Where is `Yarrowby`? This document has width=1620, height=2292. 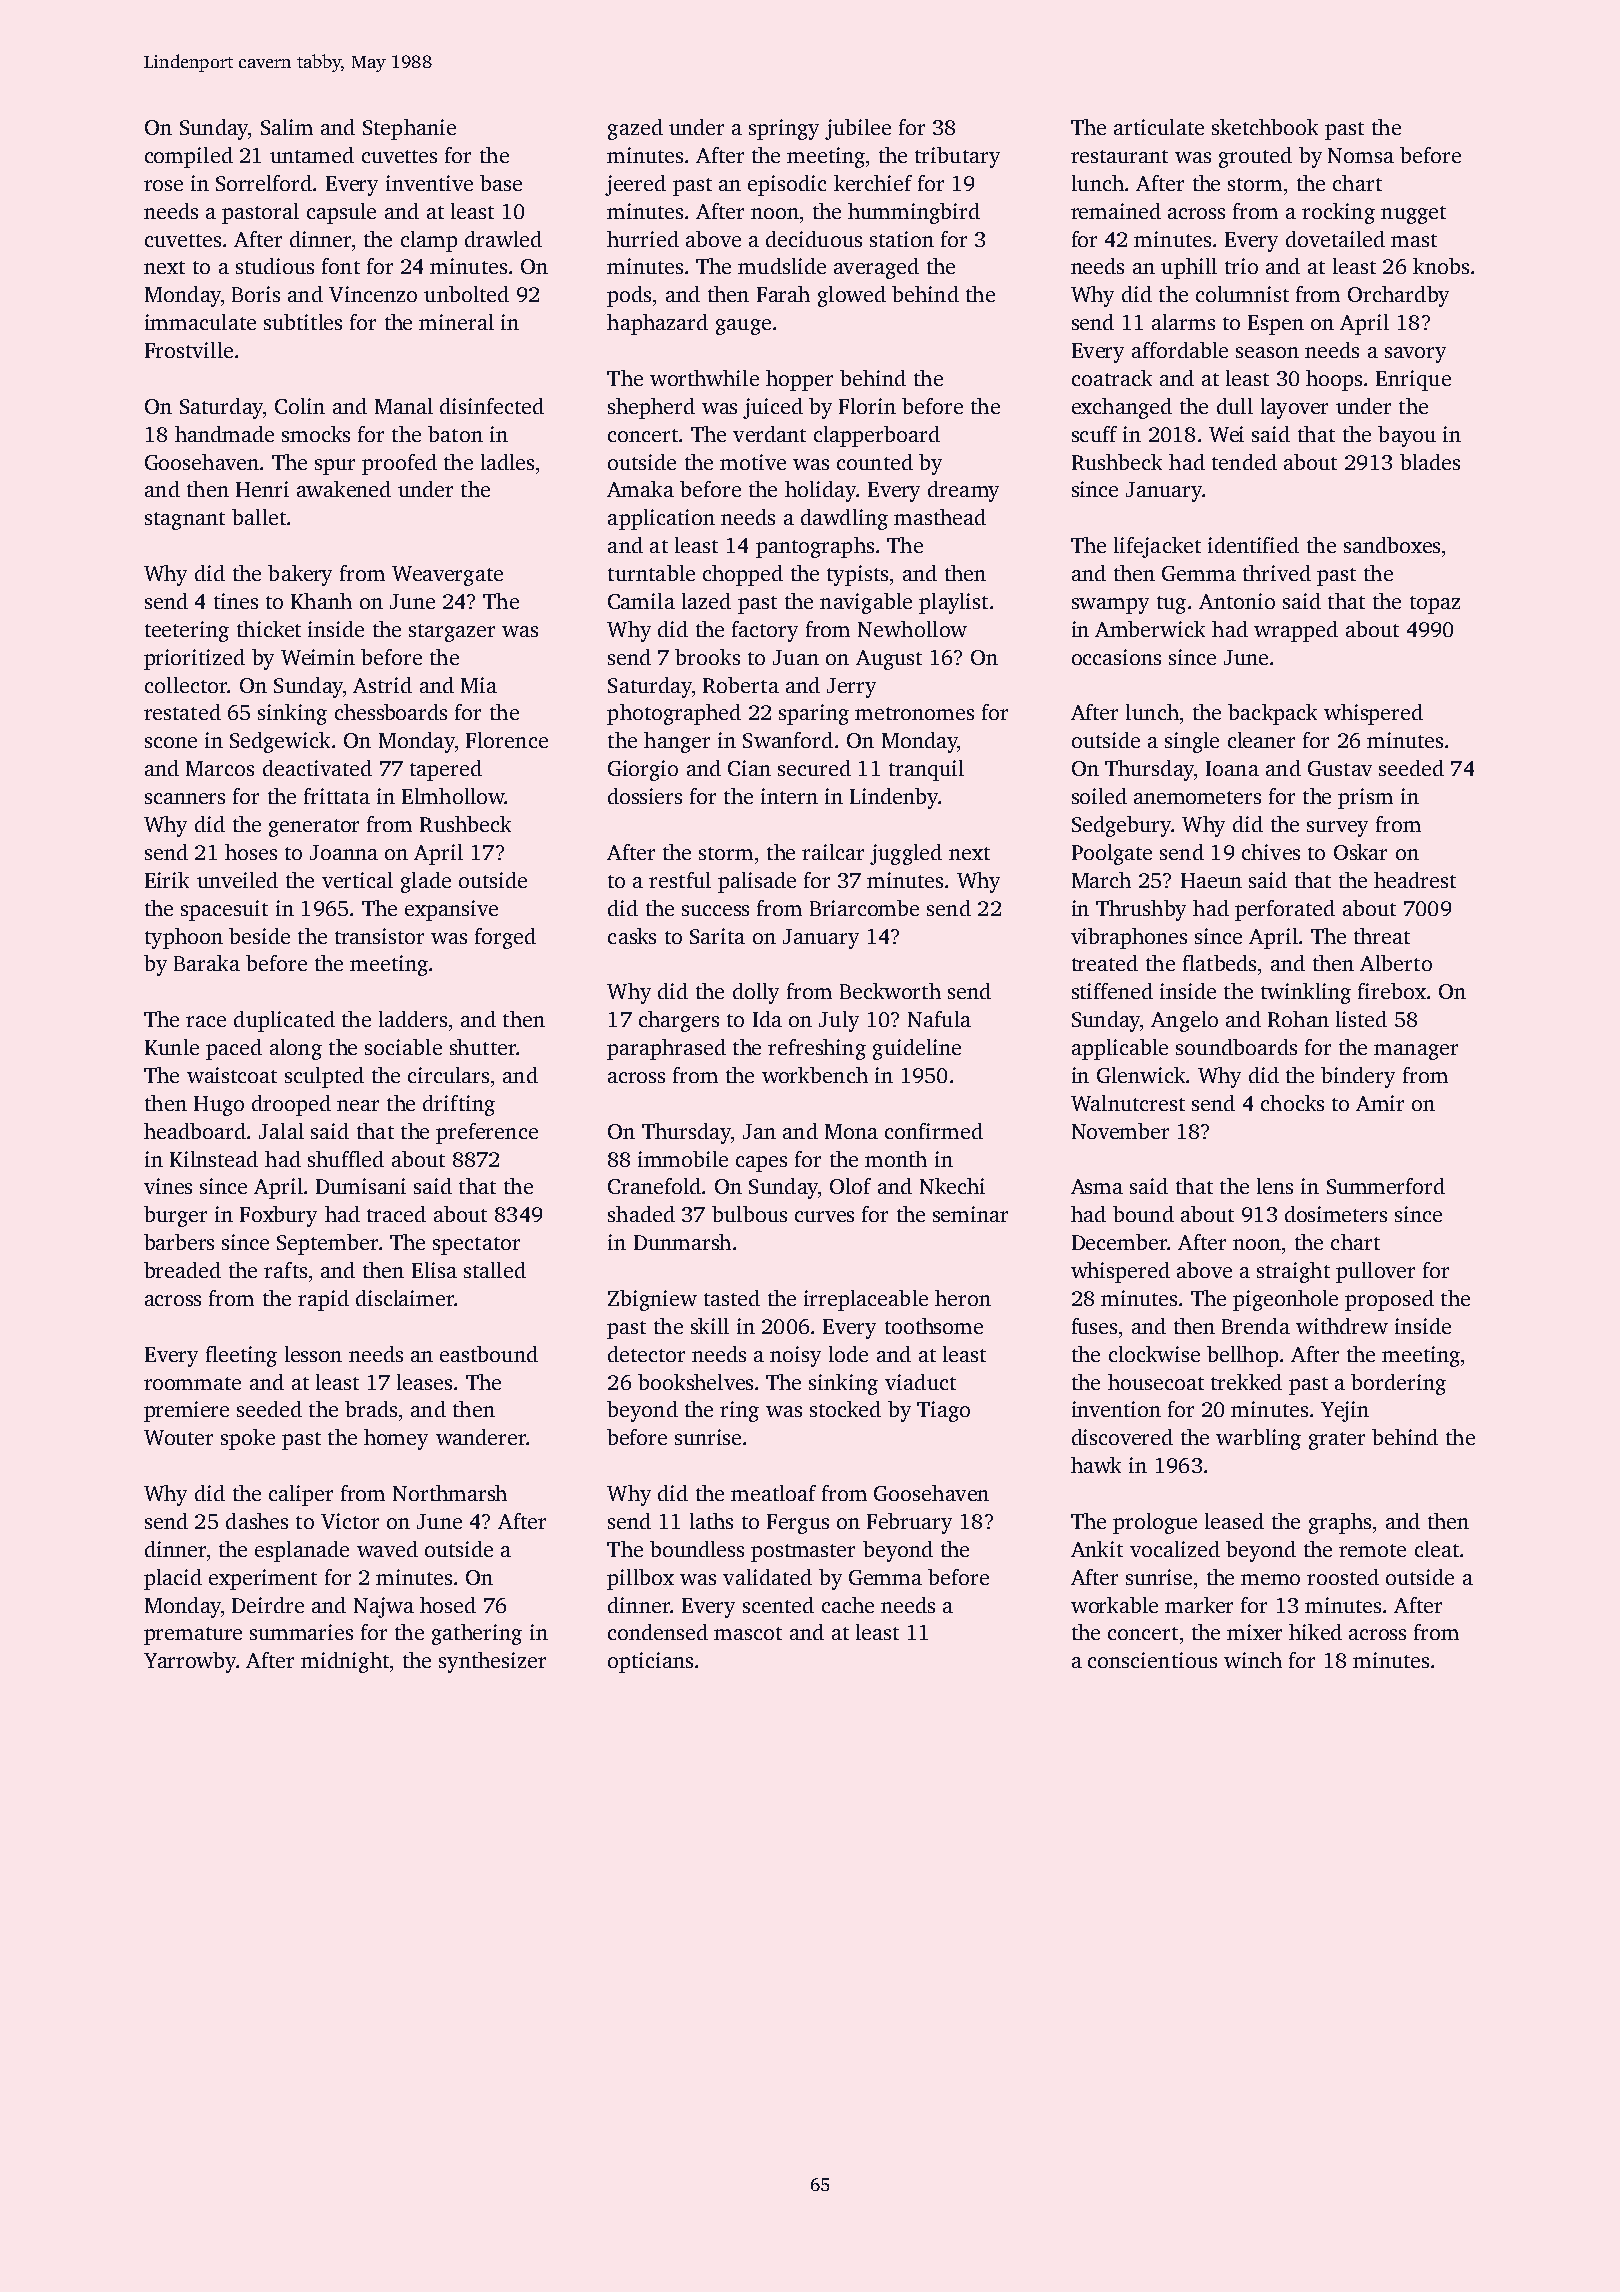
Yarrowby is located at coordinates (190, 1662).
